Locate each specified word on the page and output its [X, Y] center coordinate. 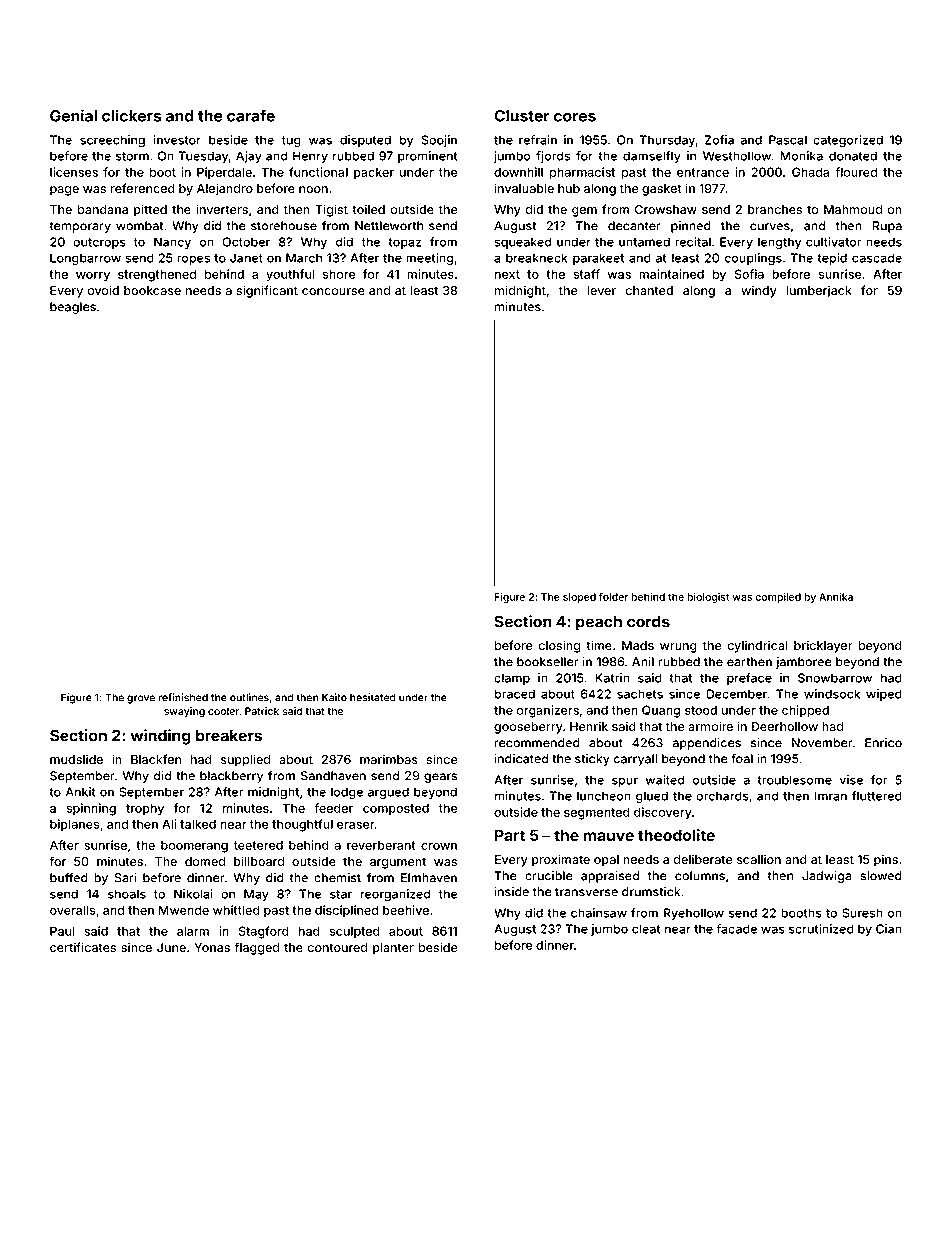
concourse [333, 291]
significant [267, 291]
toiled [368, 209]
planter [393, 949]
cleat [646, 929]
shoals [127, 894]
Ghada [811, 172]
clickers [131, 115]
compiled [778, 598]
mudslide [76, 759]
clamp [512, 679]
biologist [708, 598]
